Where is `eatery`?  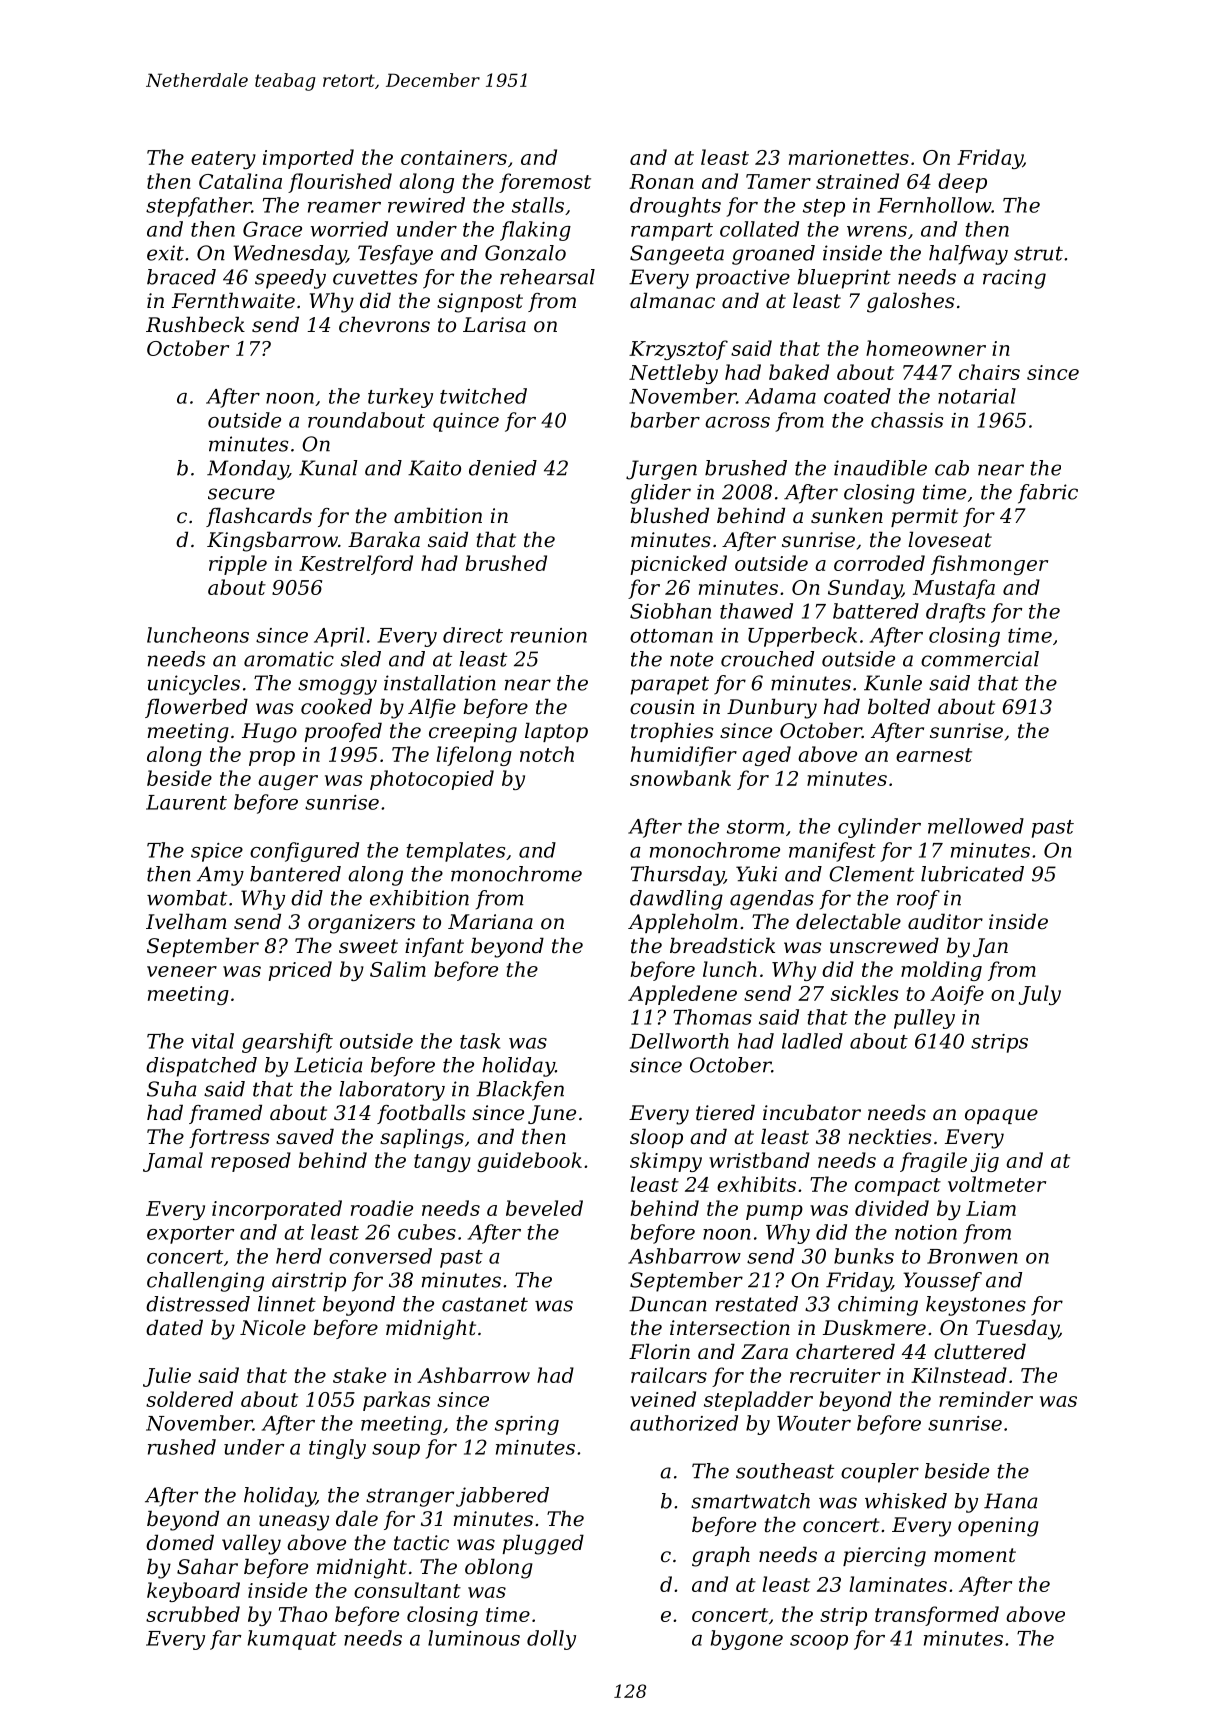
eatery is located at coordinates (223, 160).
